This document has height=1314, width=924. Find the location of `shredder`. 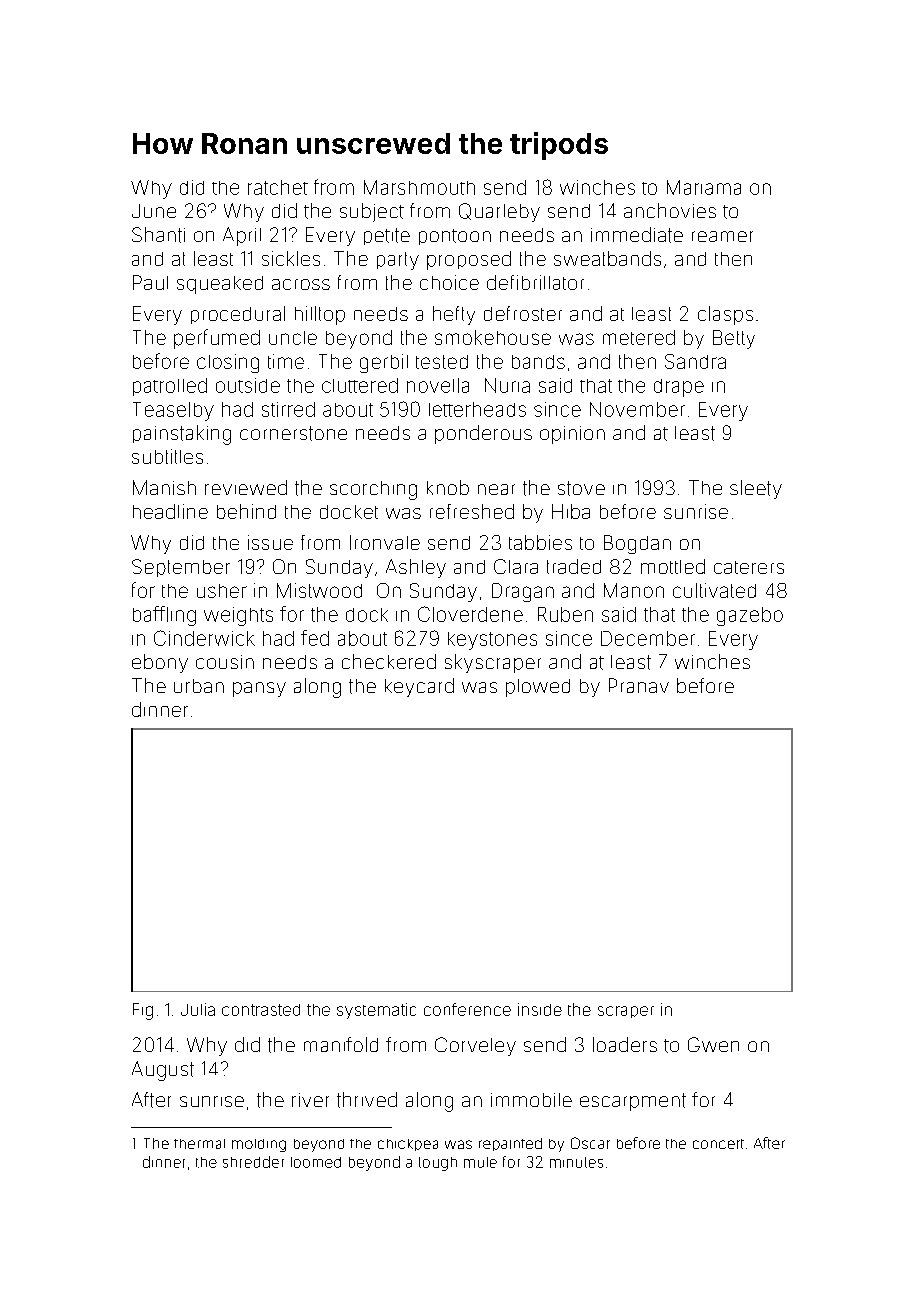

shredder is located at coordinates (253, 1162).
